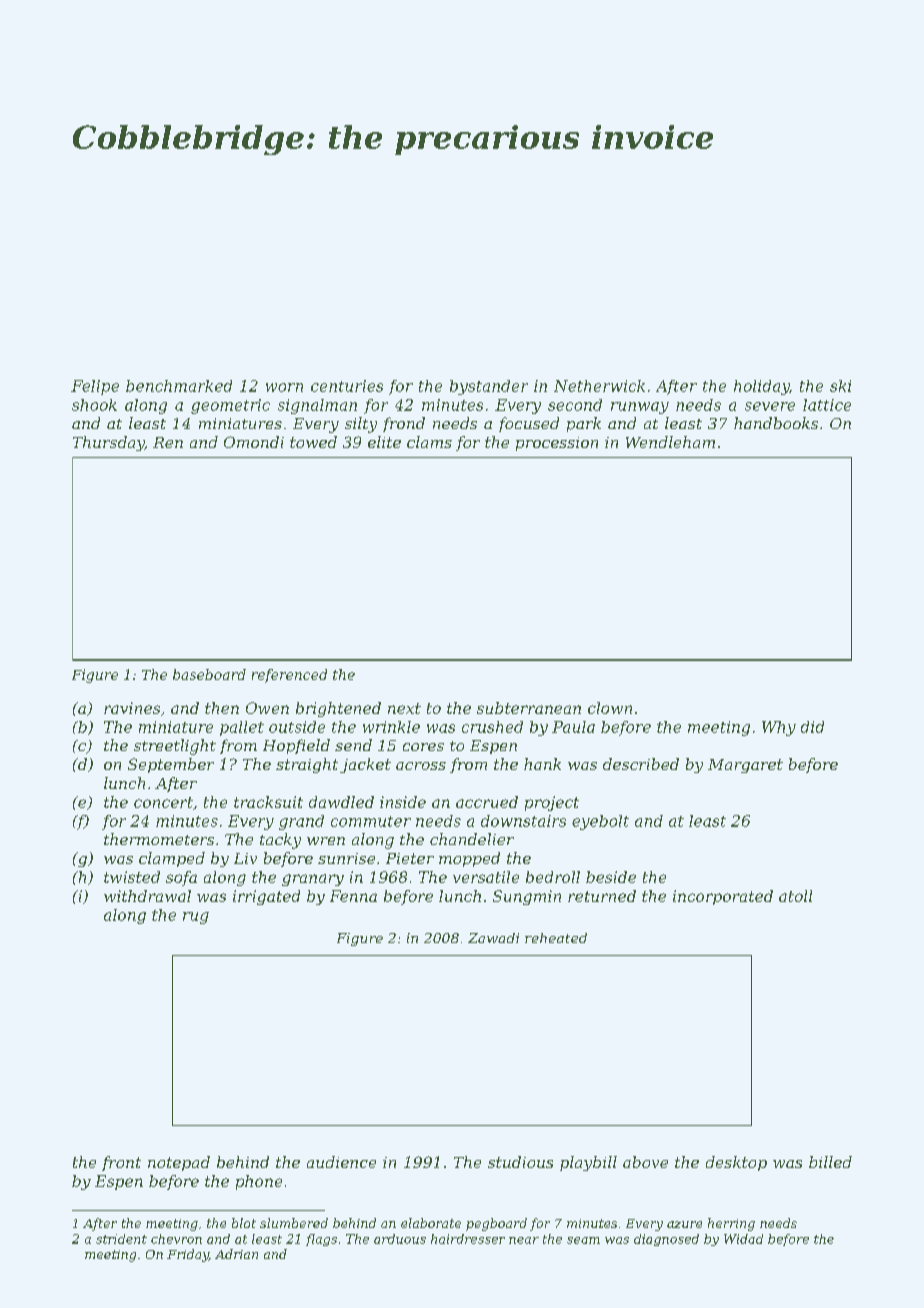 This page has width=924, height=1308. I want to click on Friday, so click(188, 1255).
